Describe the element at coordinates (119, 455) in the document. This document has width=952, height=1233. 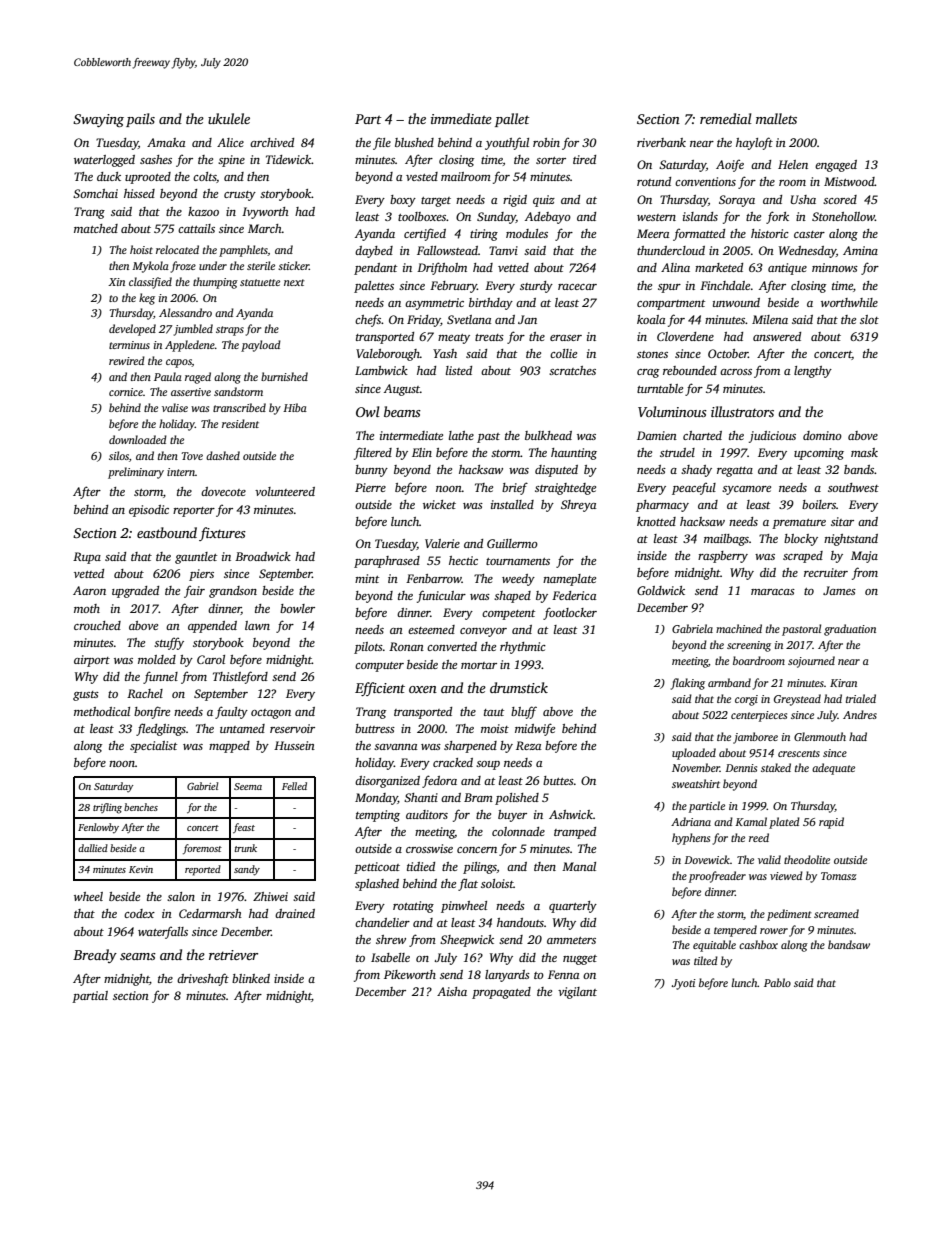
I see `silos` at that location.
